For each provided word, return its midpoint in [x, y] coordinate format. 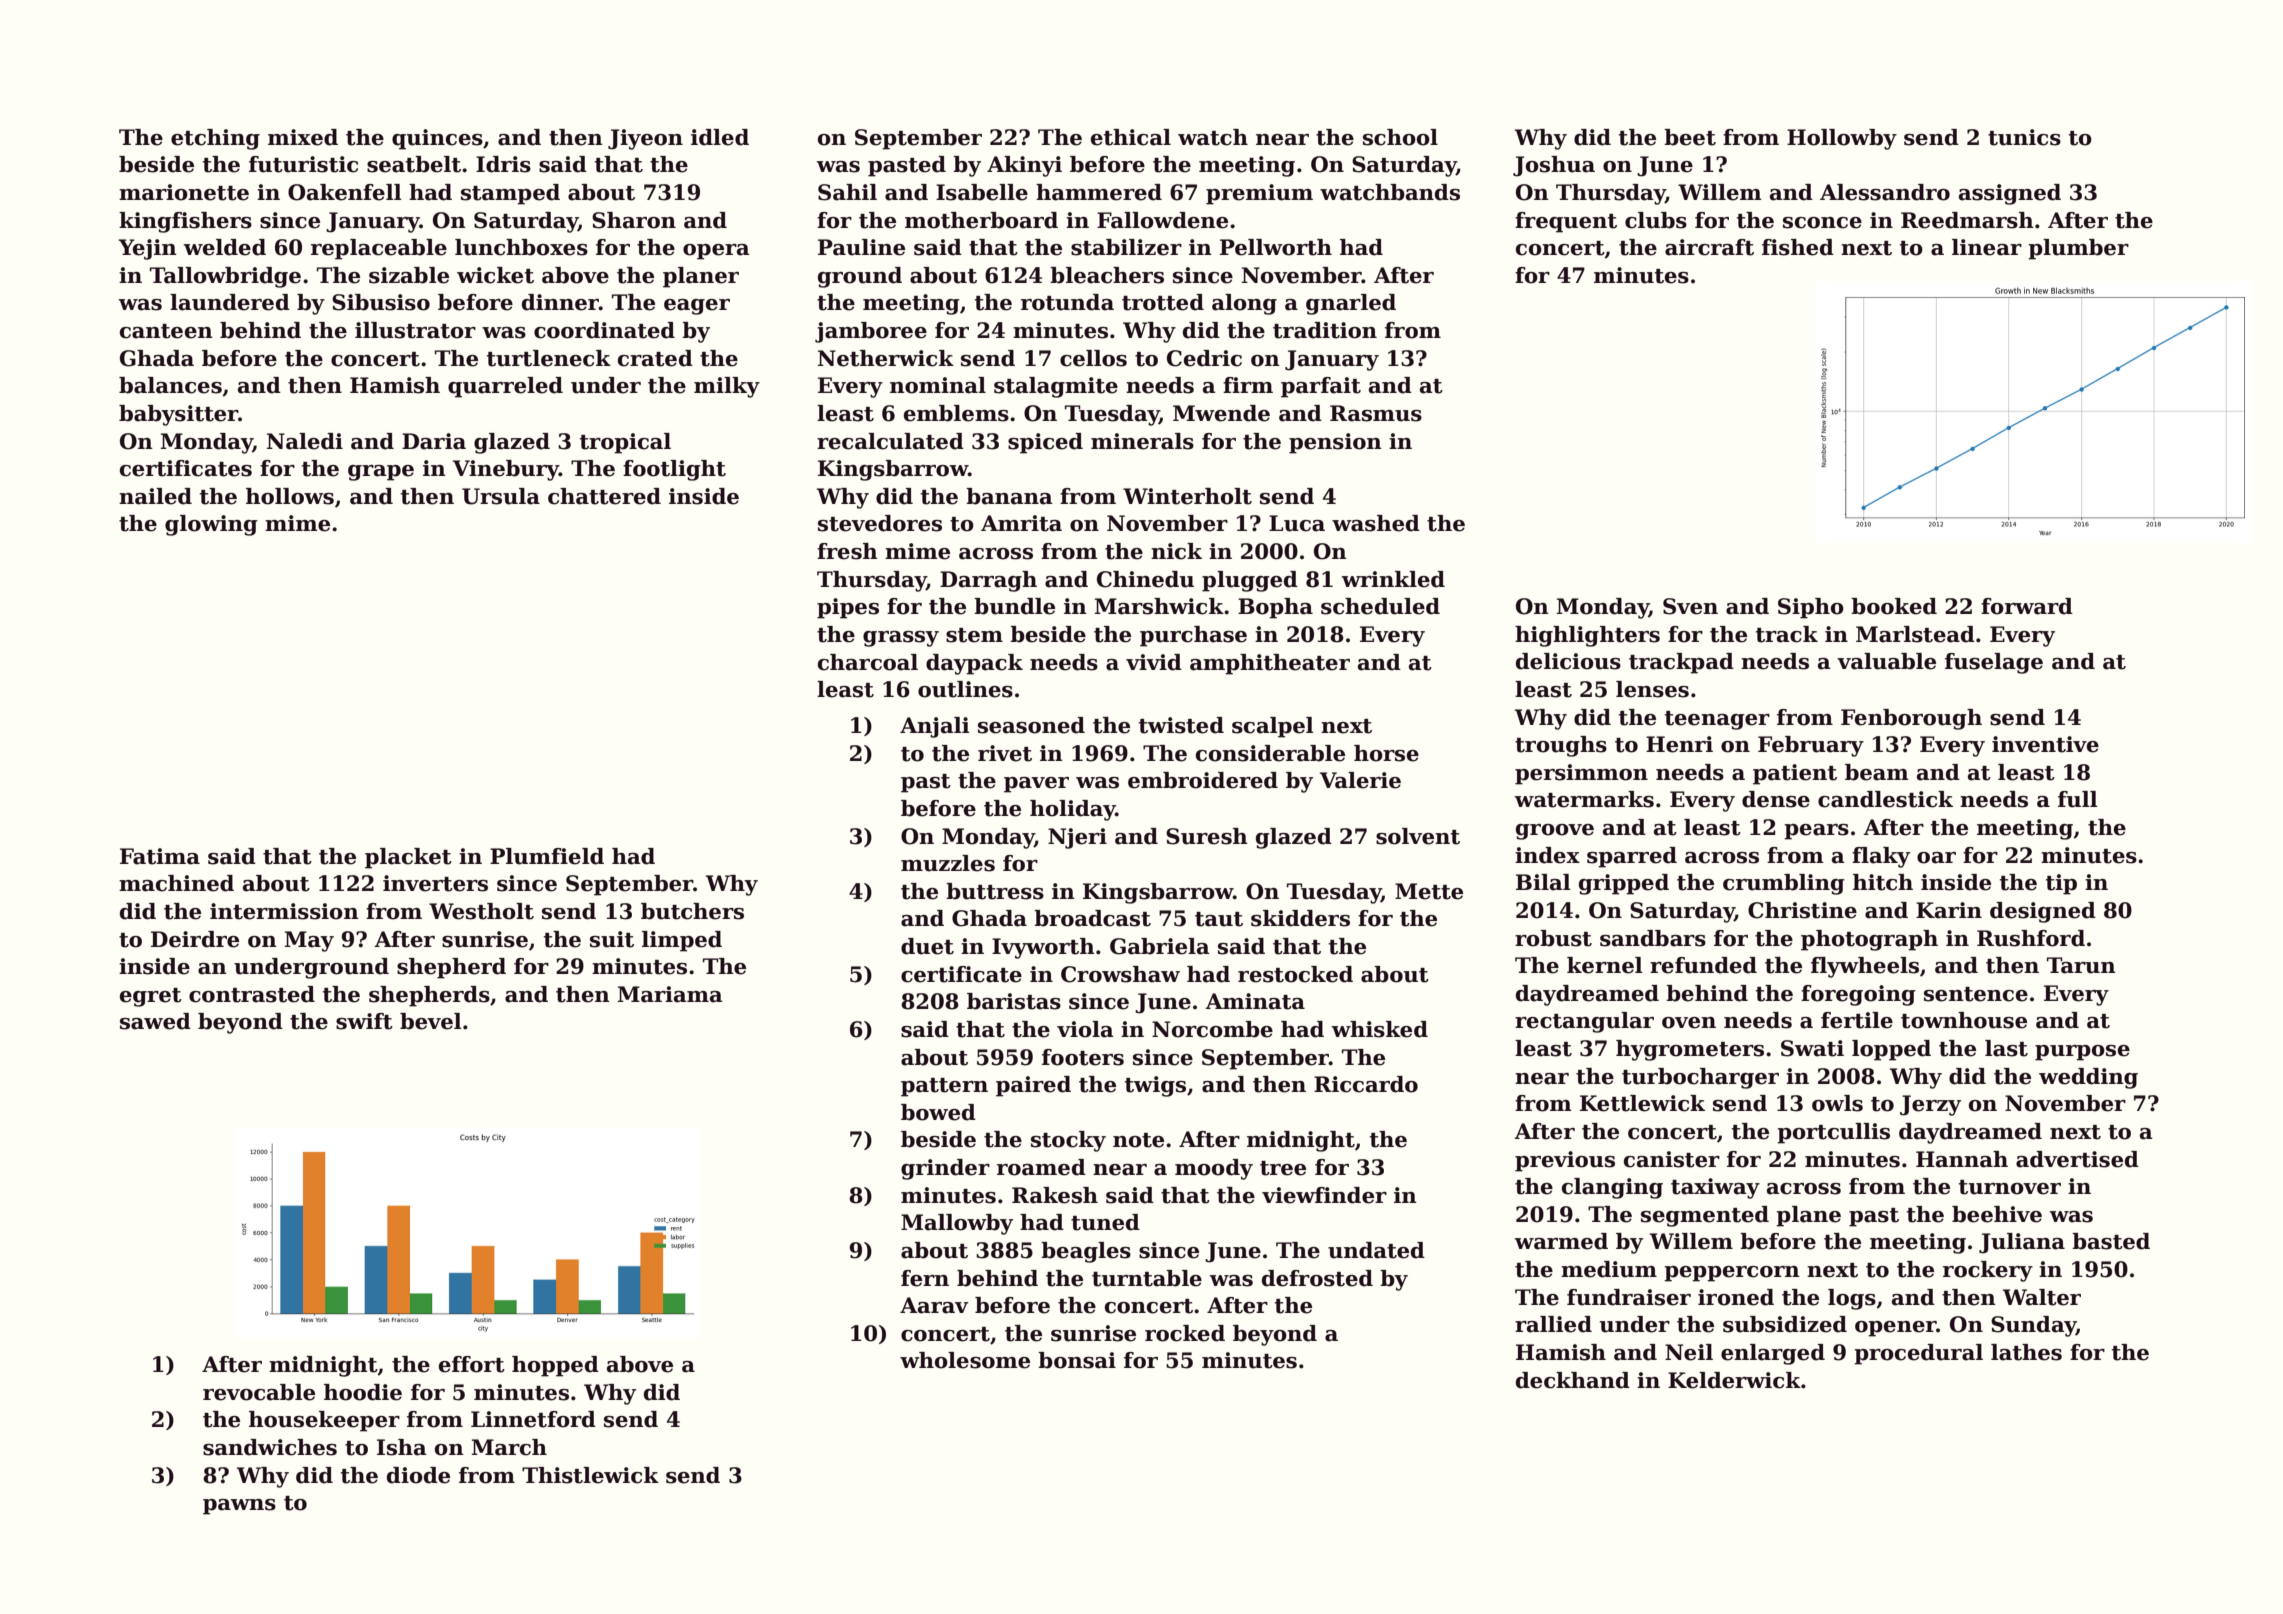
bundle [1014, 606]
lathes [2026, 1352]
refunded [1703, 965]
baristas [1014, 1001]
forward [2027, 606]
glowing [211, 525]
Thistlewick [590, 1475]
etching [215, 139]
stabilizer [1126, 247]
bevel [431, 1021]
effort [472, 1364]
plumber [2078, 249]
